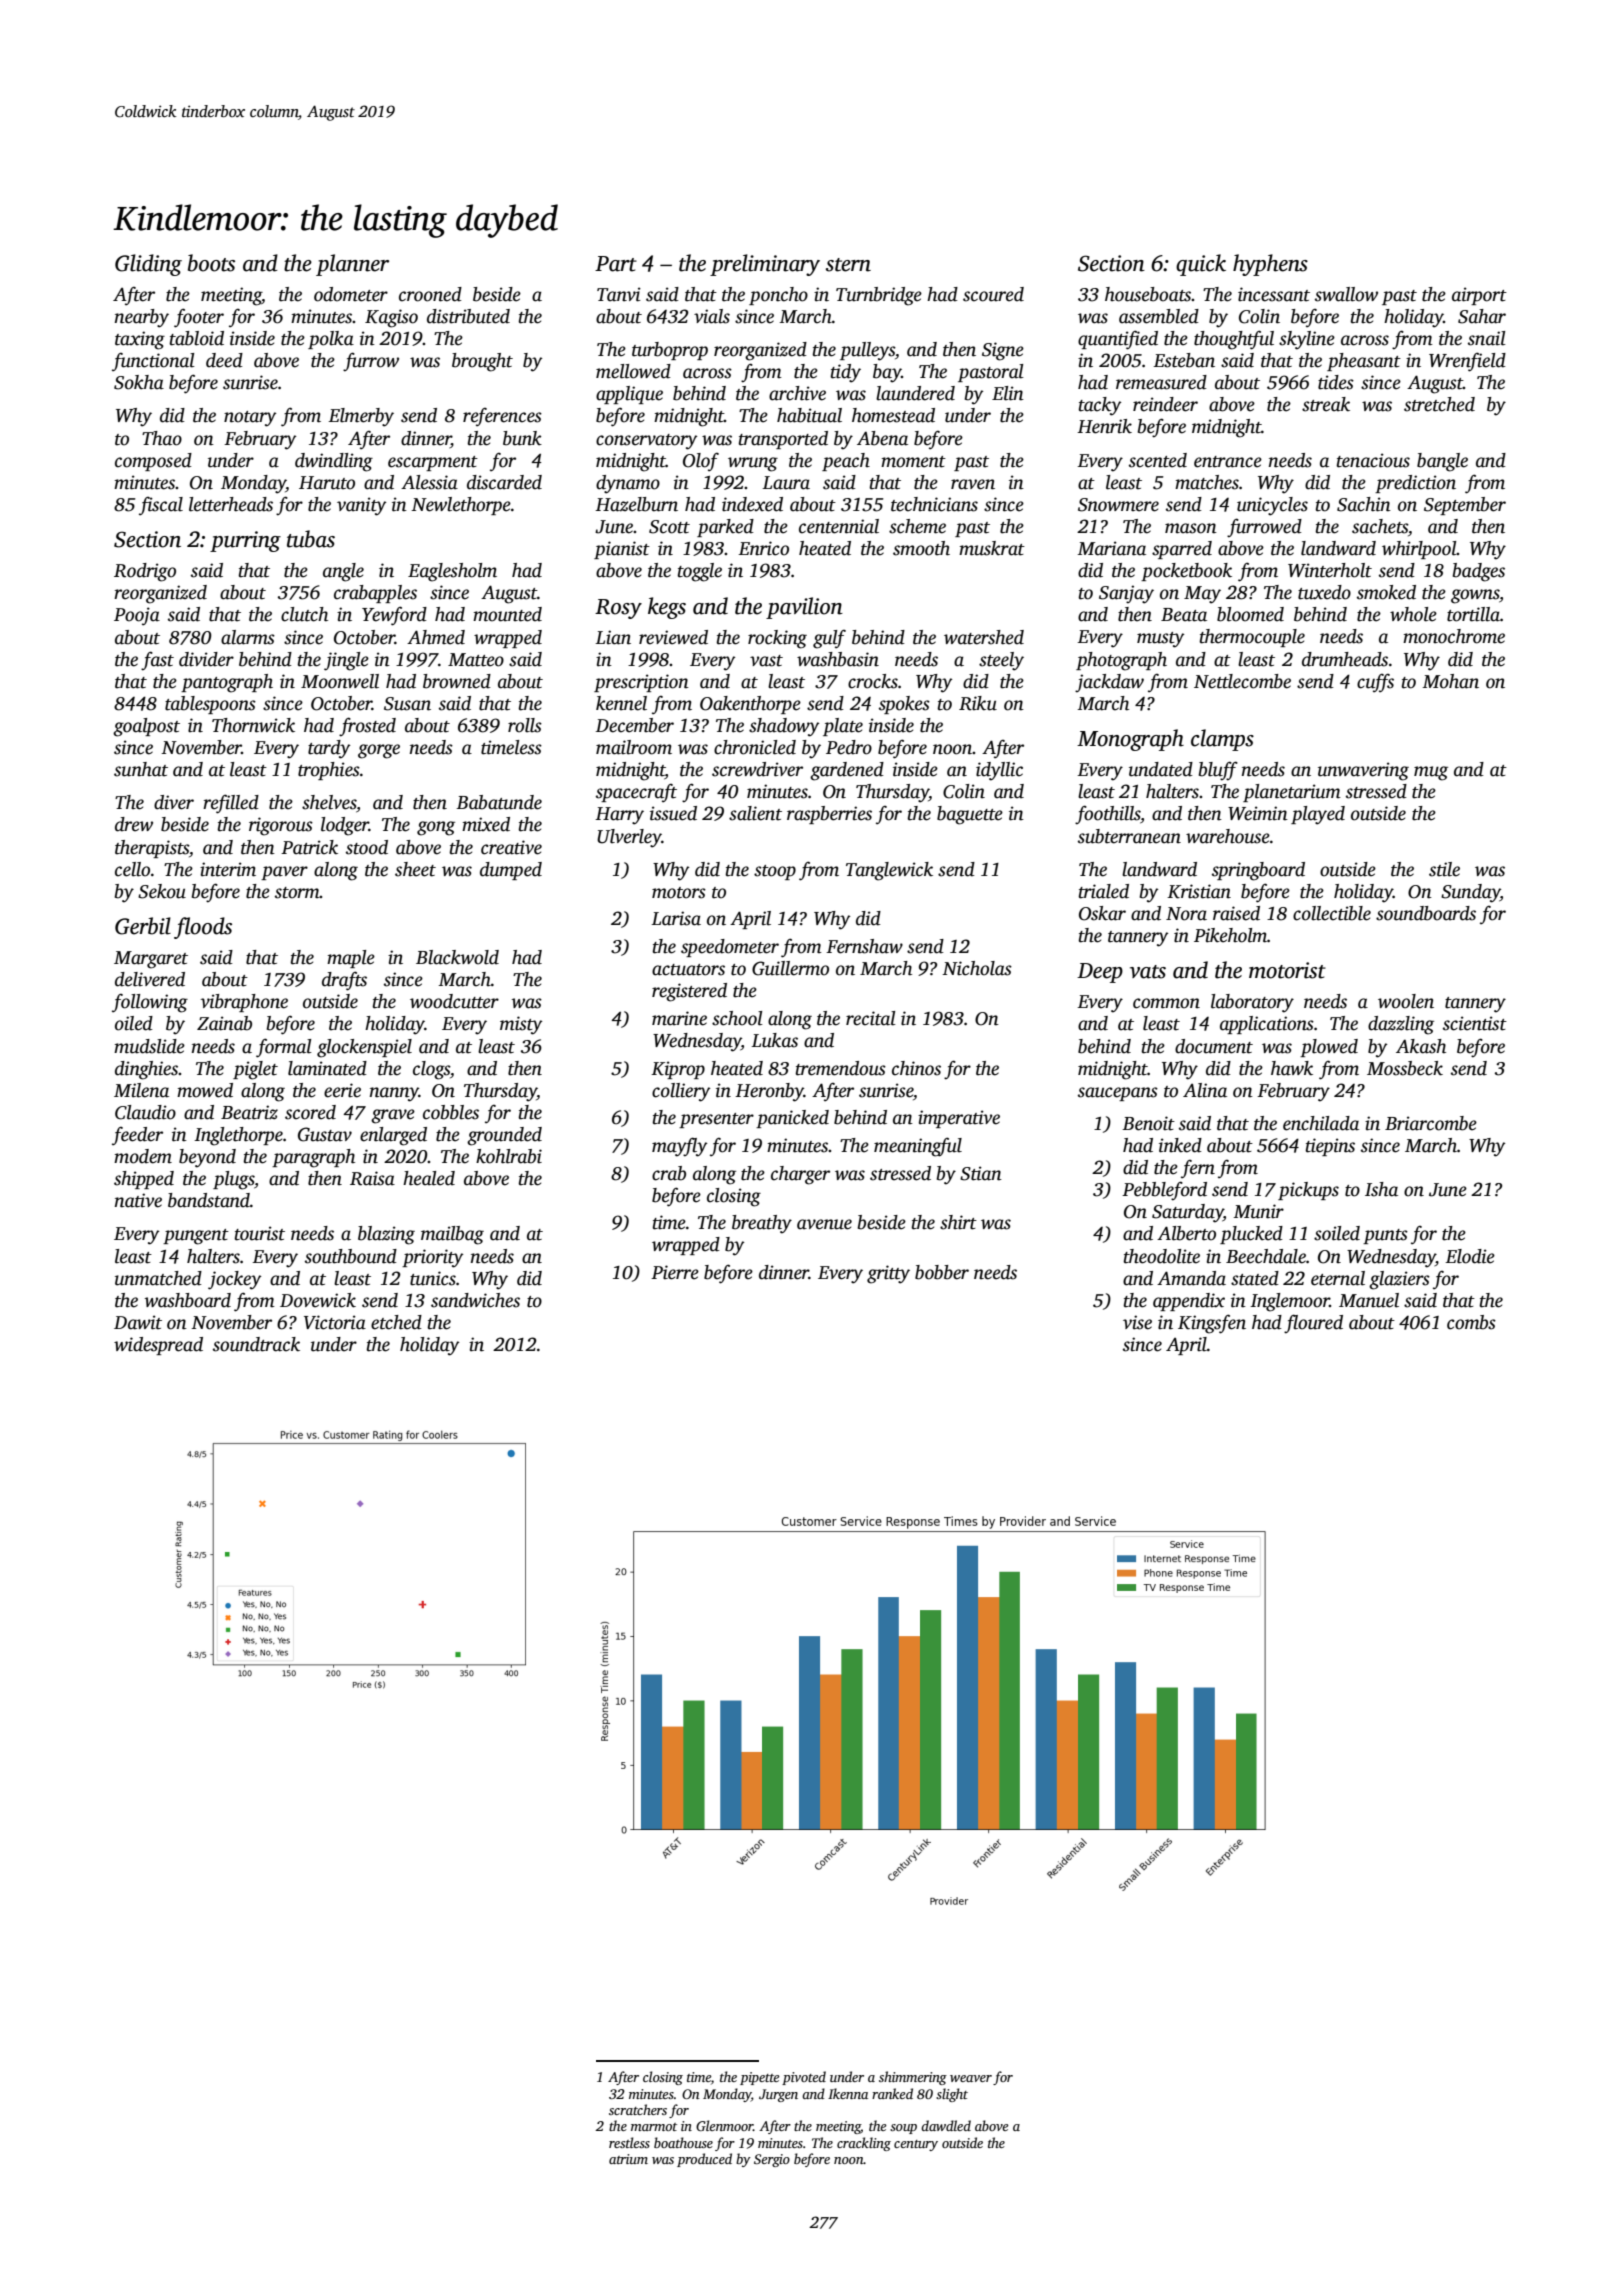 Image resolution: width=1620 pixels, height=2292 pixels. Describe the element at coordinates (1471, 1322) in the screenshot. I see `combs` at that location.
